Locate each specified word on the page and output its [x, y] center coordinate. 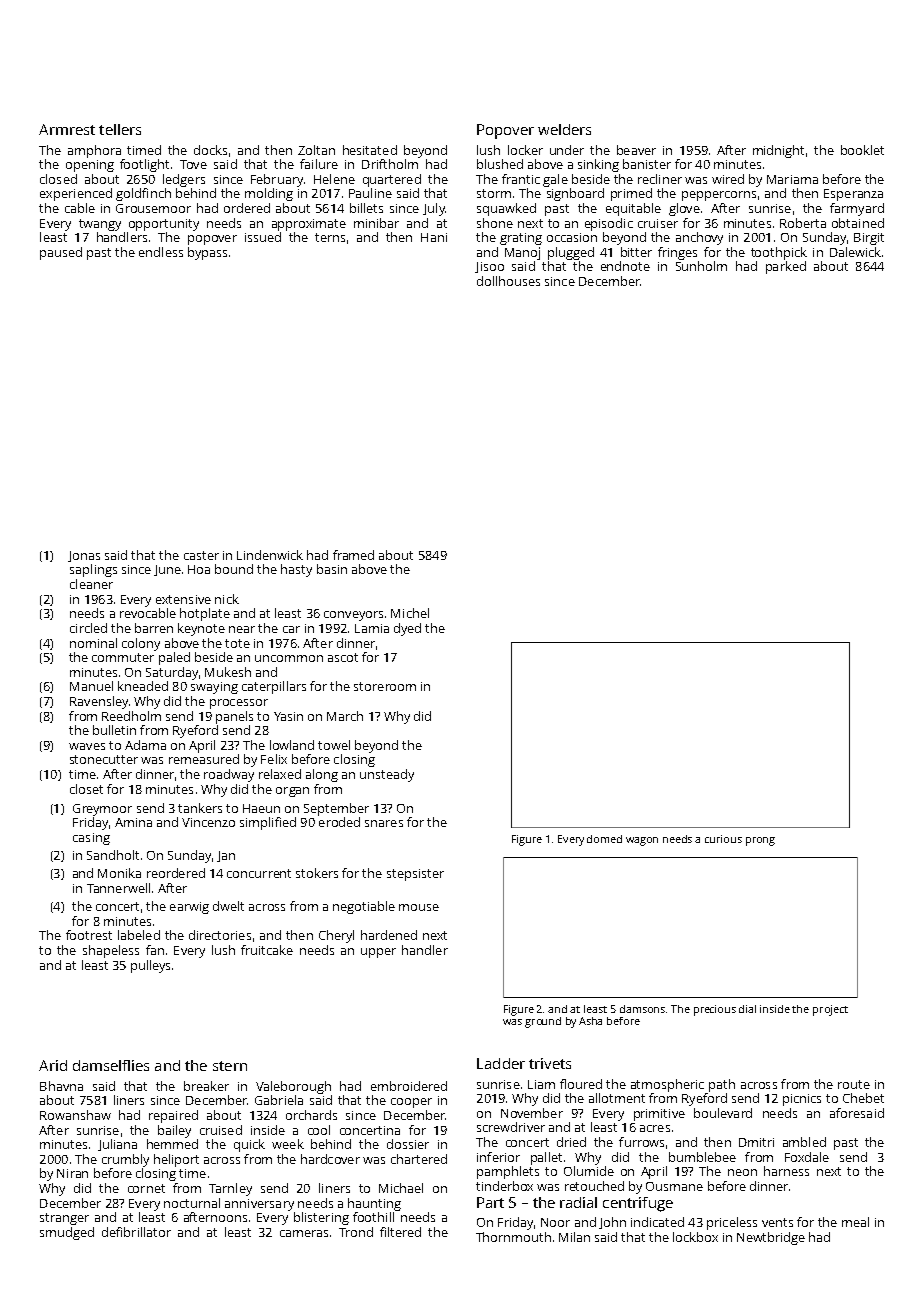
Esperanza [853, 195]
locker [525, 150]
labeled [139, 935]
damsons [642, 1009]
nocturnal [192, 1203]
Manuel [91, 686]
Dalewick [855, 252]
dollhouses [508, 281]
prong [760, 841]
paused [61, 253]
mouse [419, 907]
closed [58, 179]
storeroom [385, 686]
